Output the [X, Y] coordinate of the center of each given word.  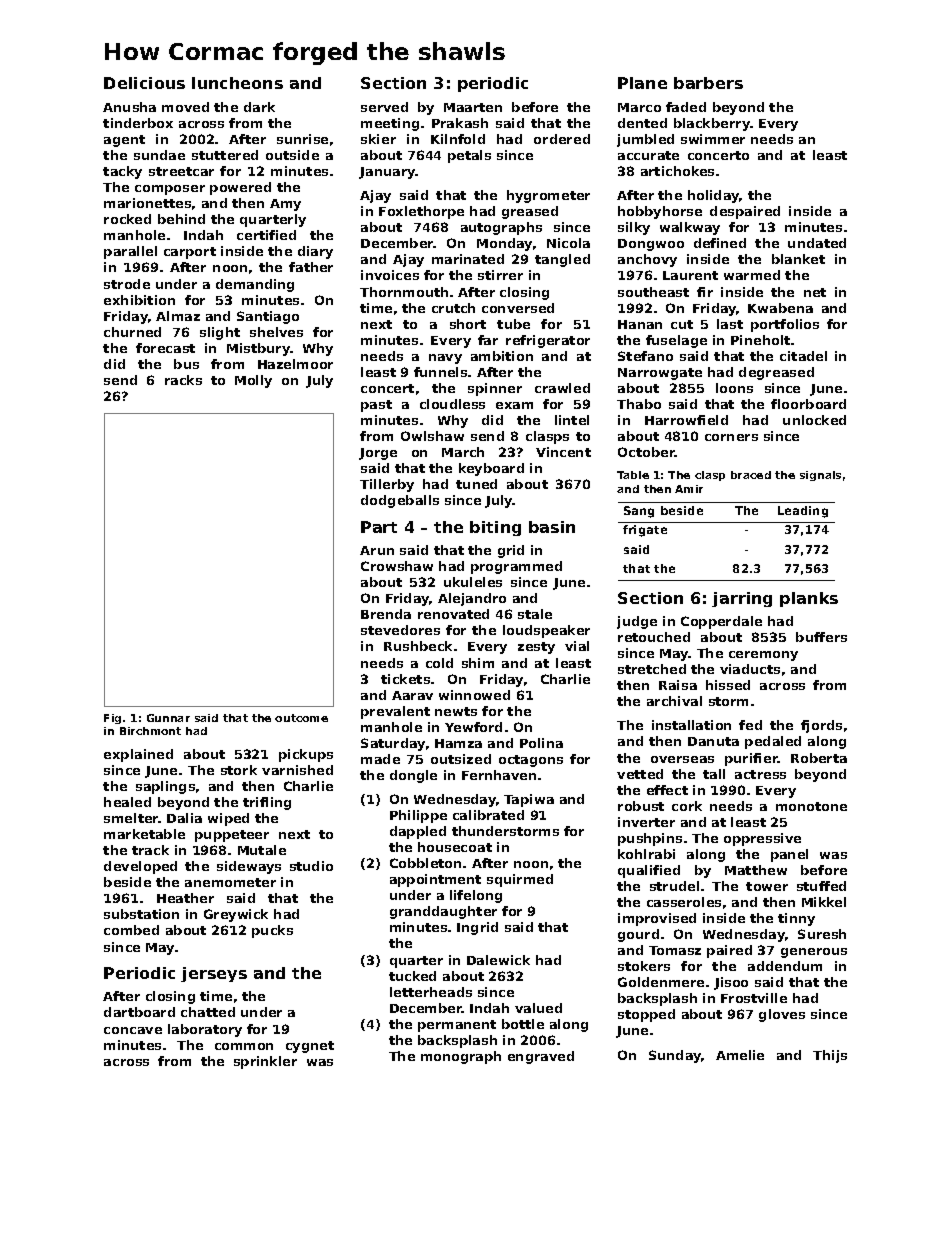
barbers [708, 83]
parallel [130, 252]
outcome [301, 718]
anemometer [230, 882]
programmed [516, 567]
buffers [821, 637]
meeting [390, 124]
